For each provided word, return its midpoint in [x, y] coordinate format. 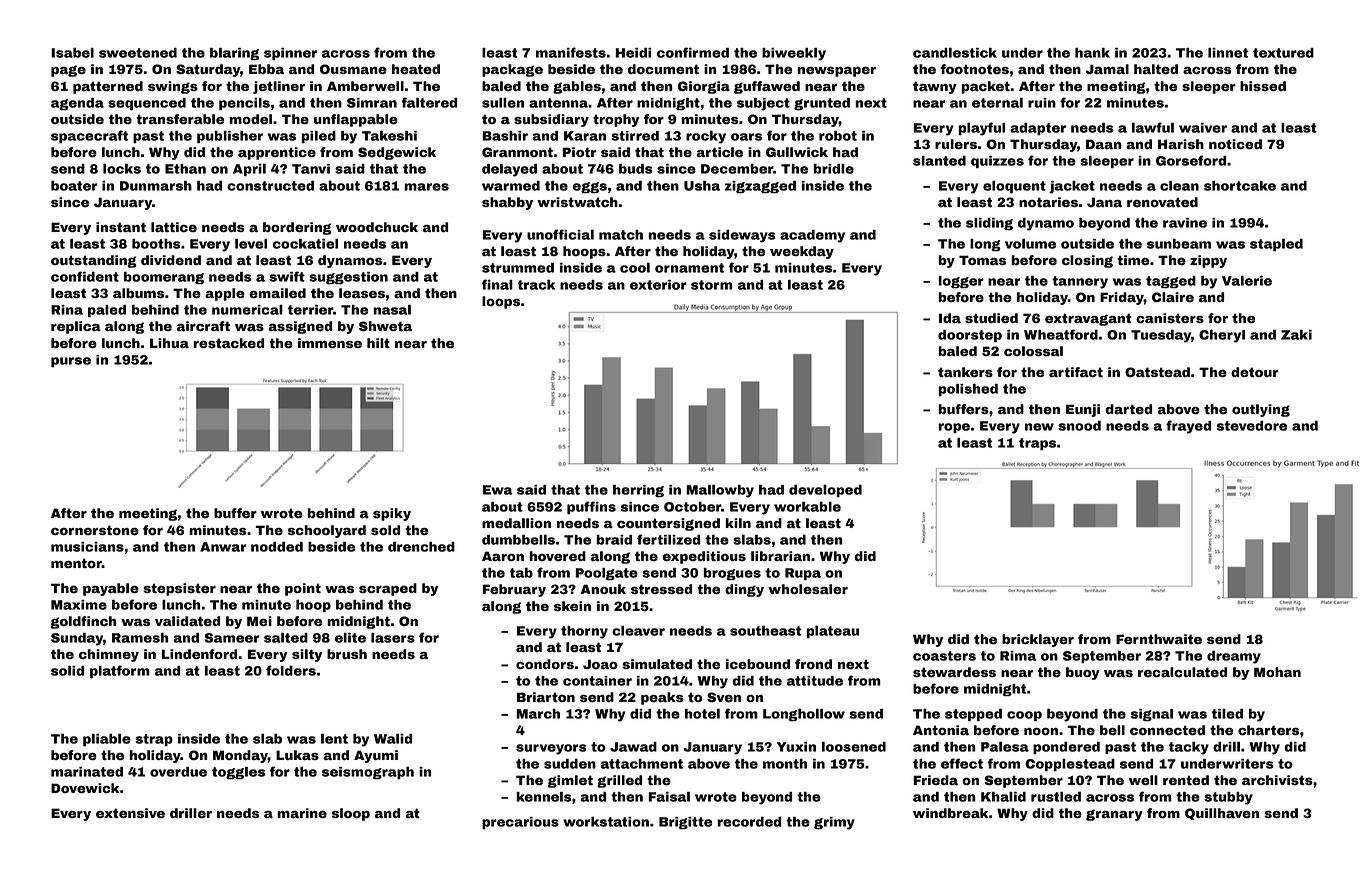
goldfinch [83, 622]
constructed [270, 186]
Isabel [72, 53]
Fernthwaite [1159, 639]
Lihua [169, 343]
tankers [965, 372]
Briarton [546, 697]
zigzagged [760, 187]
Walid [393, 739]
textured [1283, 53]
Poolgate [606, 574]
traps [1037, 444]
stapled [1276, 245]
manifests [571, 52]
